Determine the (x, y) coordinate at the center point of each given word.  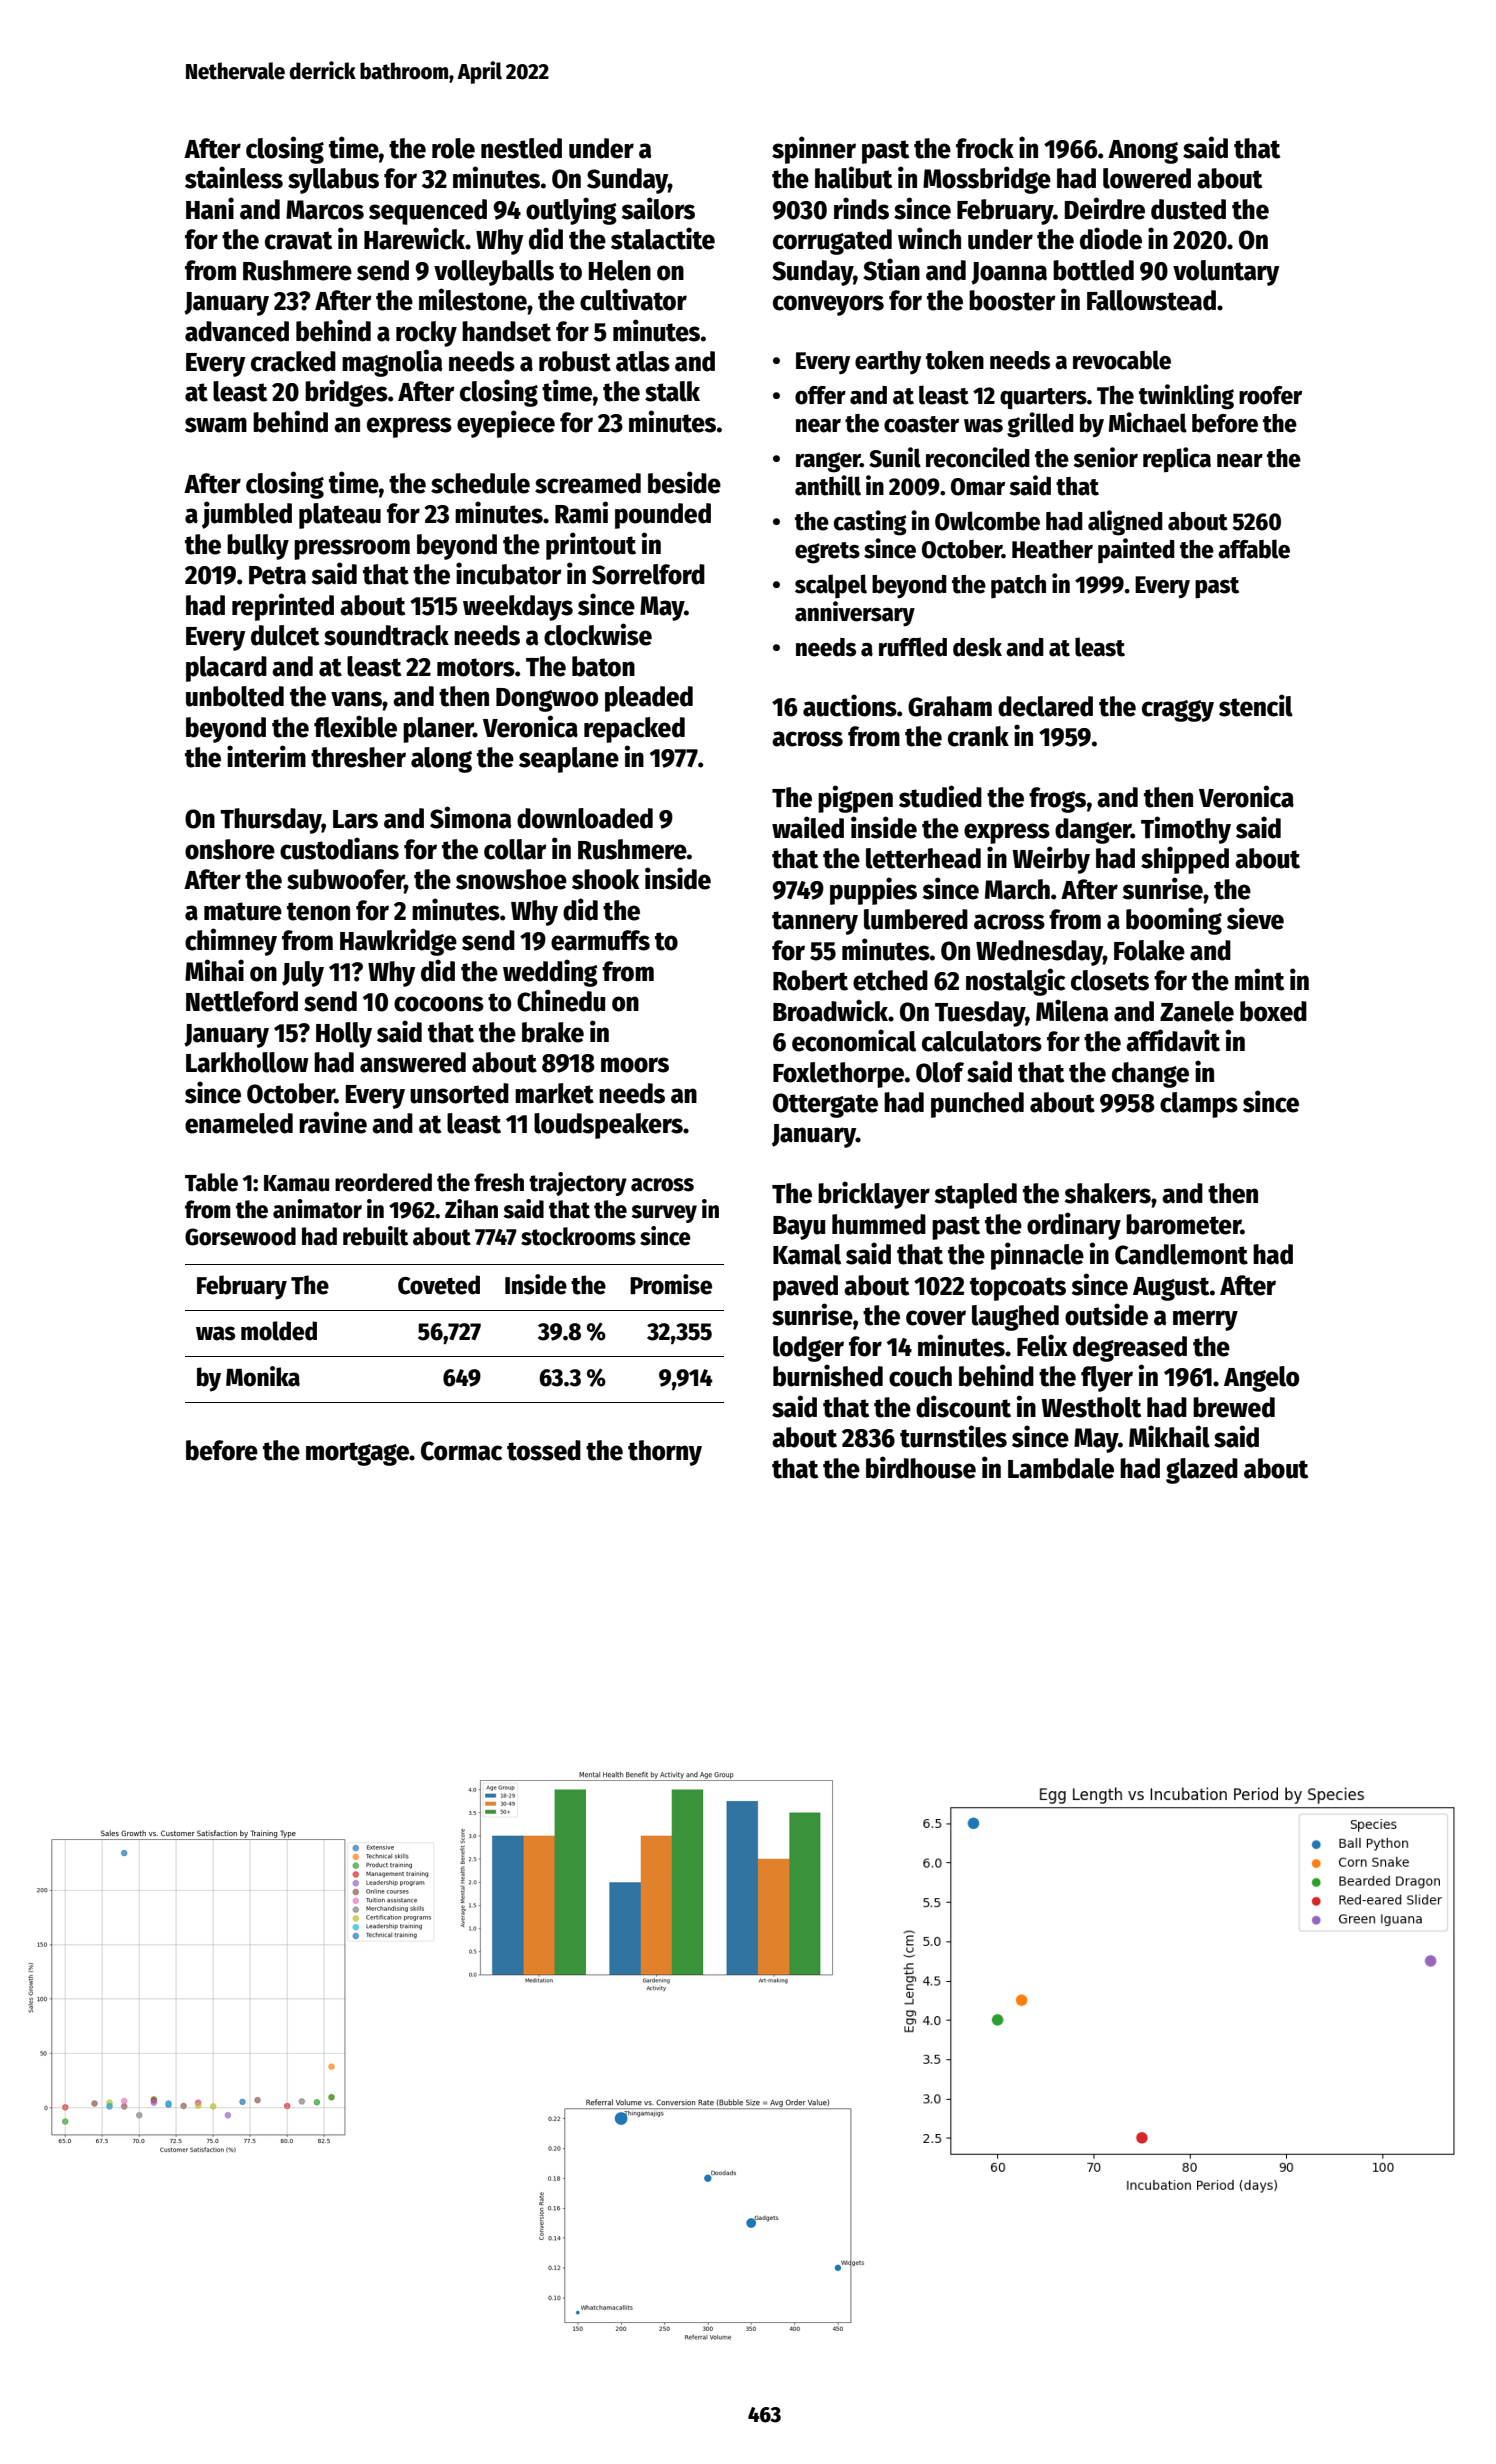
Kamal (807, 1254)
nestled (521, 148)
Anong (1143, 152)
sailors (658, 208)
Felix (1042, 1345)
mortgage (357, 1454)
